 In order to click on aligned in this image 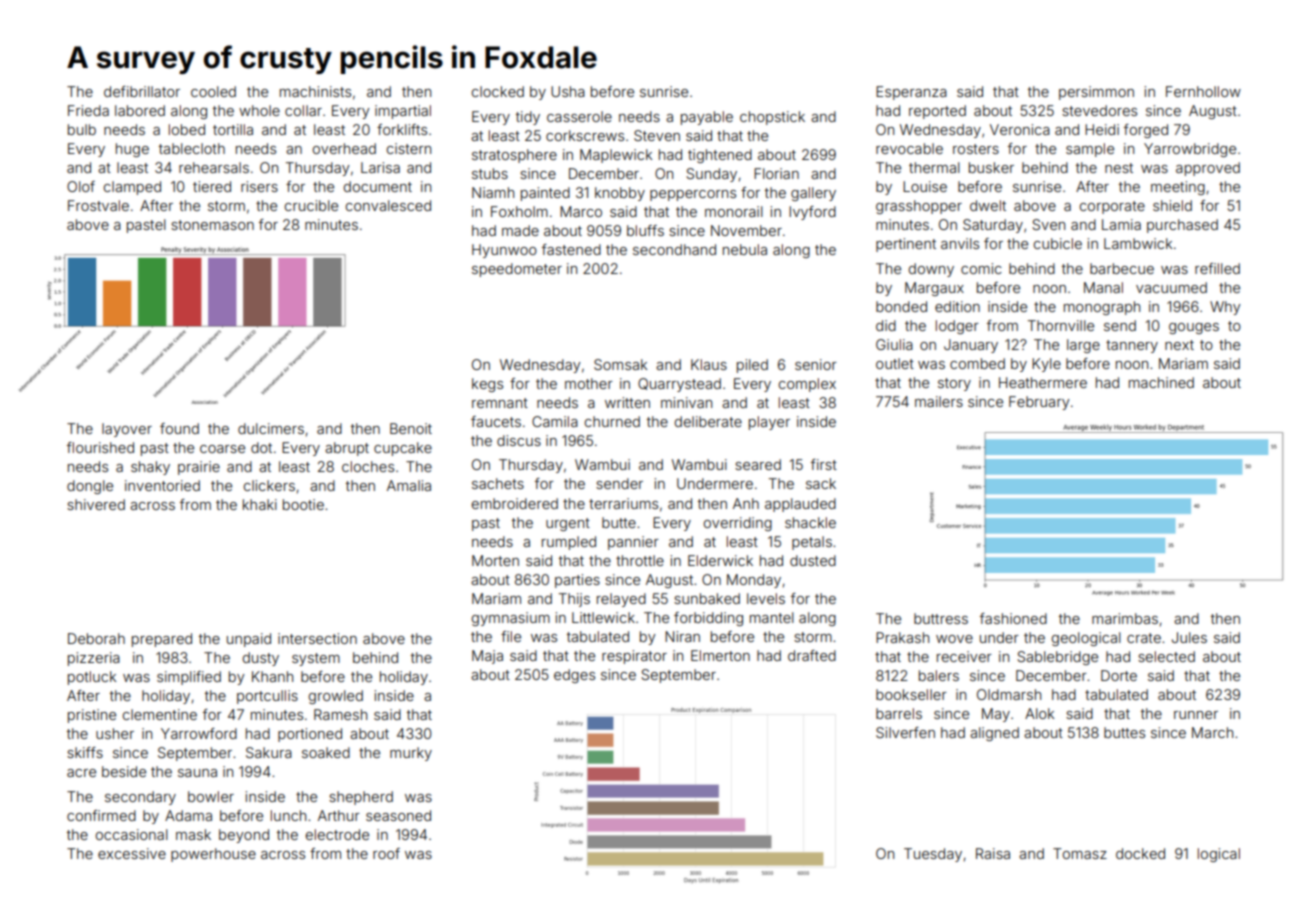, I will do `click(994, 734)`.
